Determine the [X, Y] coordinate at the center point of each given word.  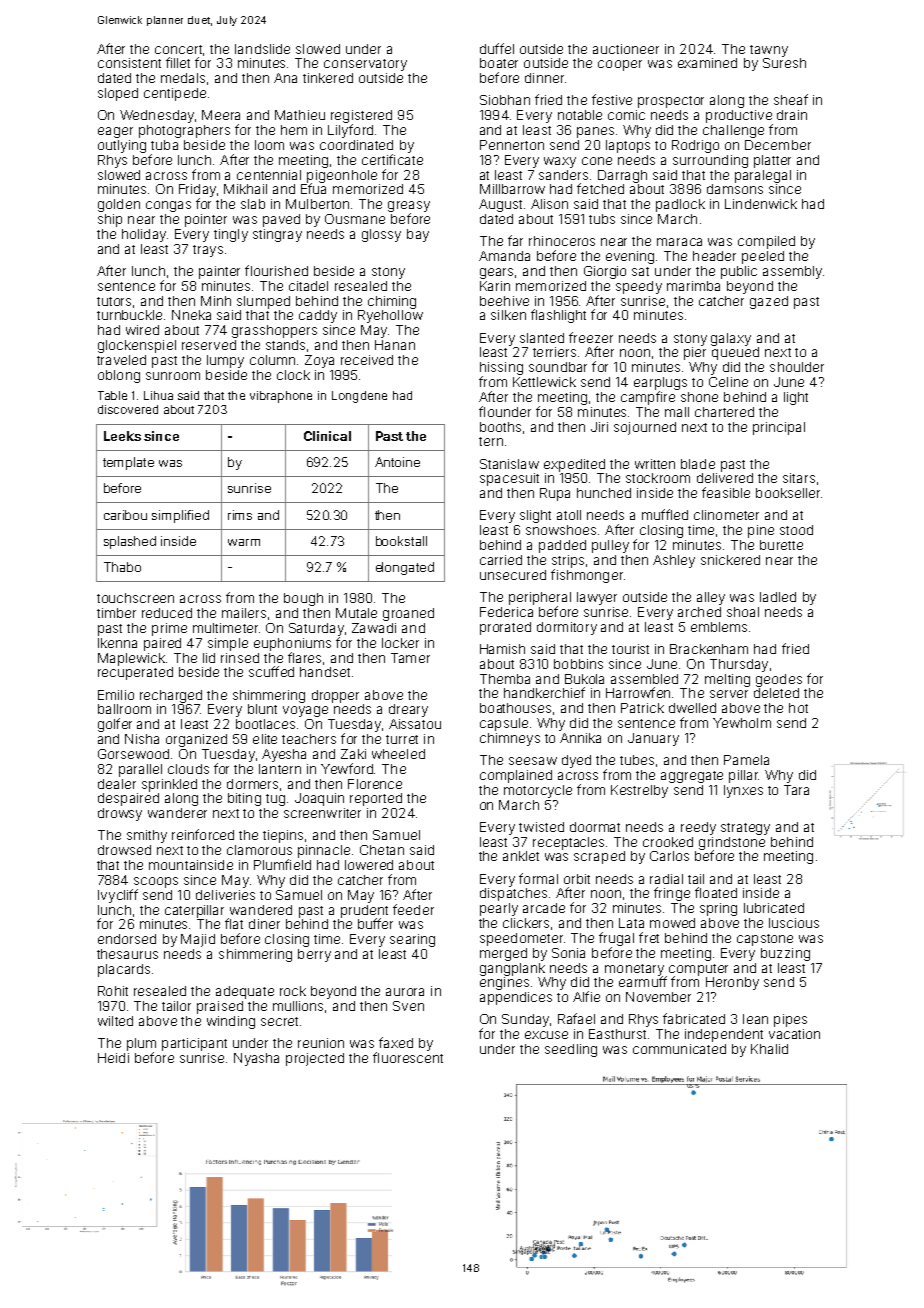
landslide [262, 49]
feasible [726, 492]
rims [240, 515]
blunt [262, 709]
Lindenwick [761, 204]
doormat [595, 827]
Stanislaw [509, 464]
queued [735, 353]
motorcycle [538, 791]
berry [314, 955]
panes [595, 132]
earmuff [643, 981]
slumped [263, 302]
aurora [405, 992]
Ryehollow [390, 316]
